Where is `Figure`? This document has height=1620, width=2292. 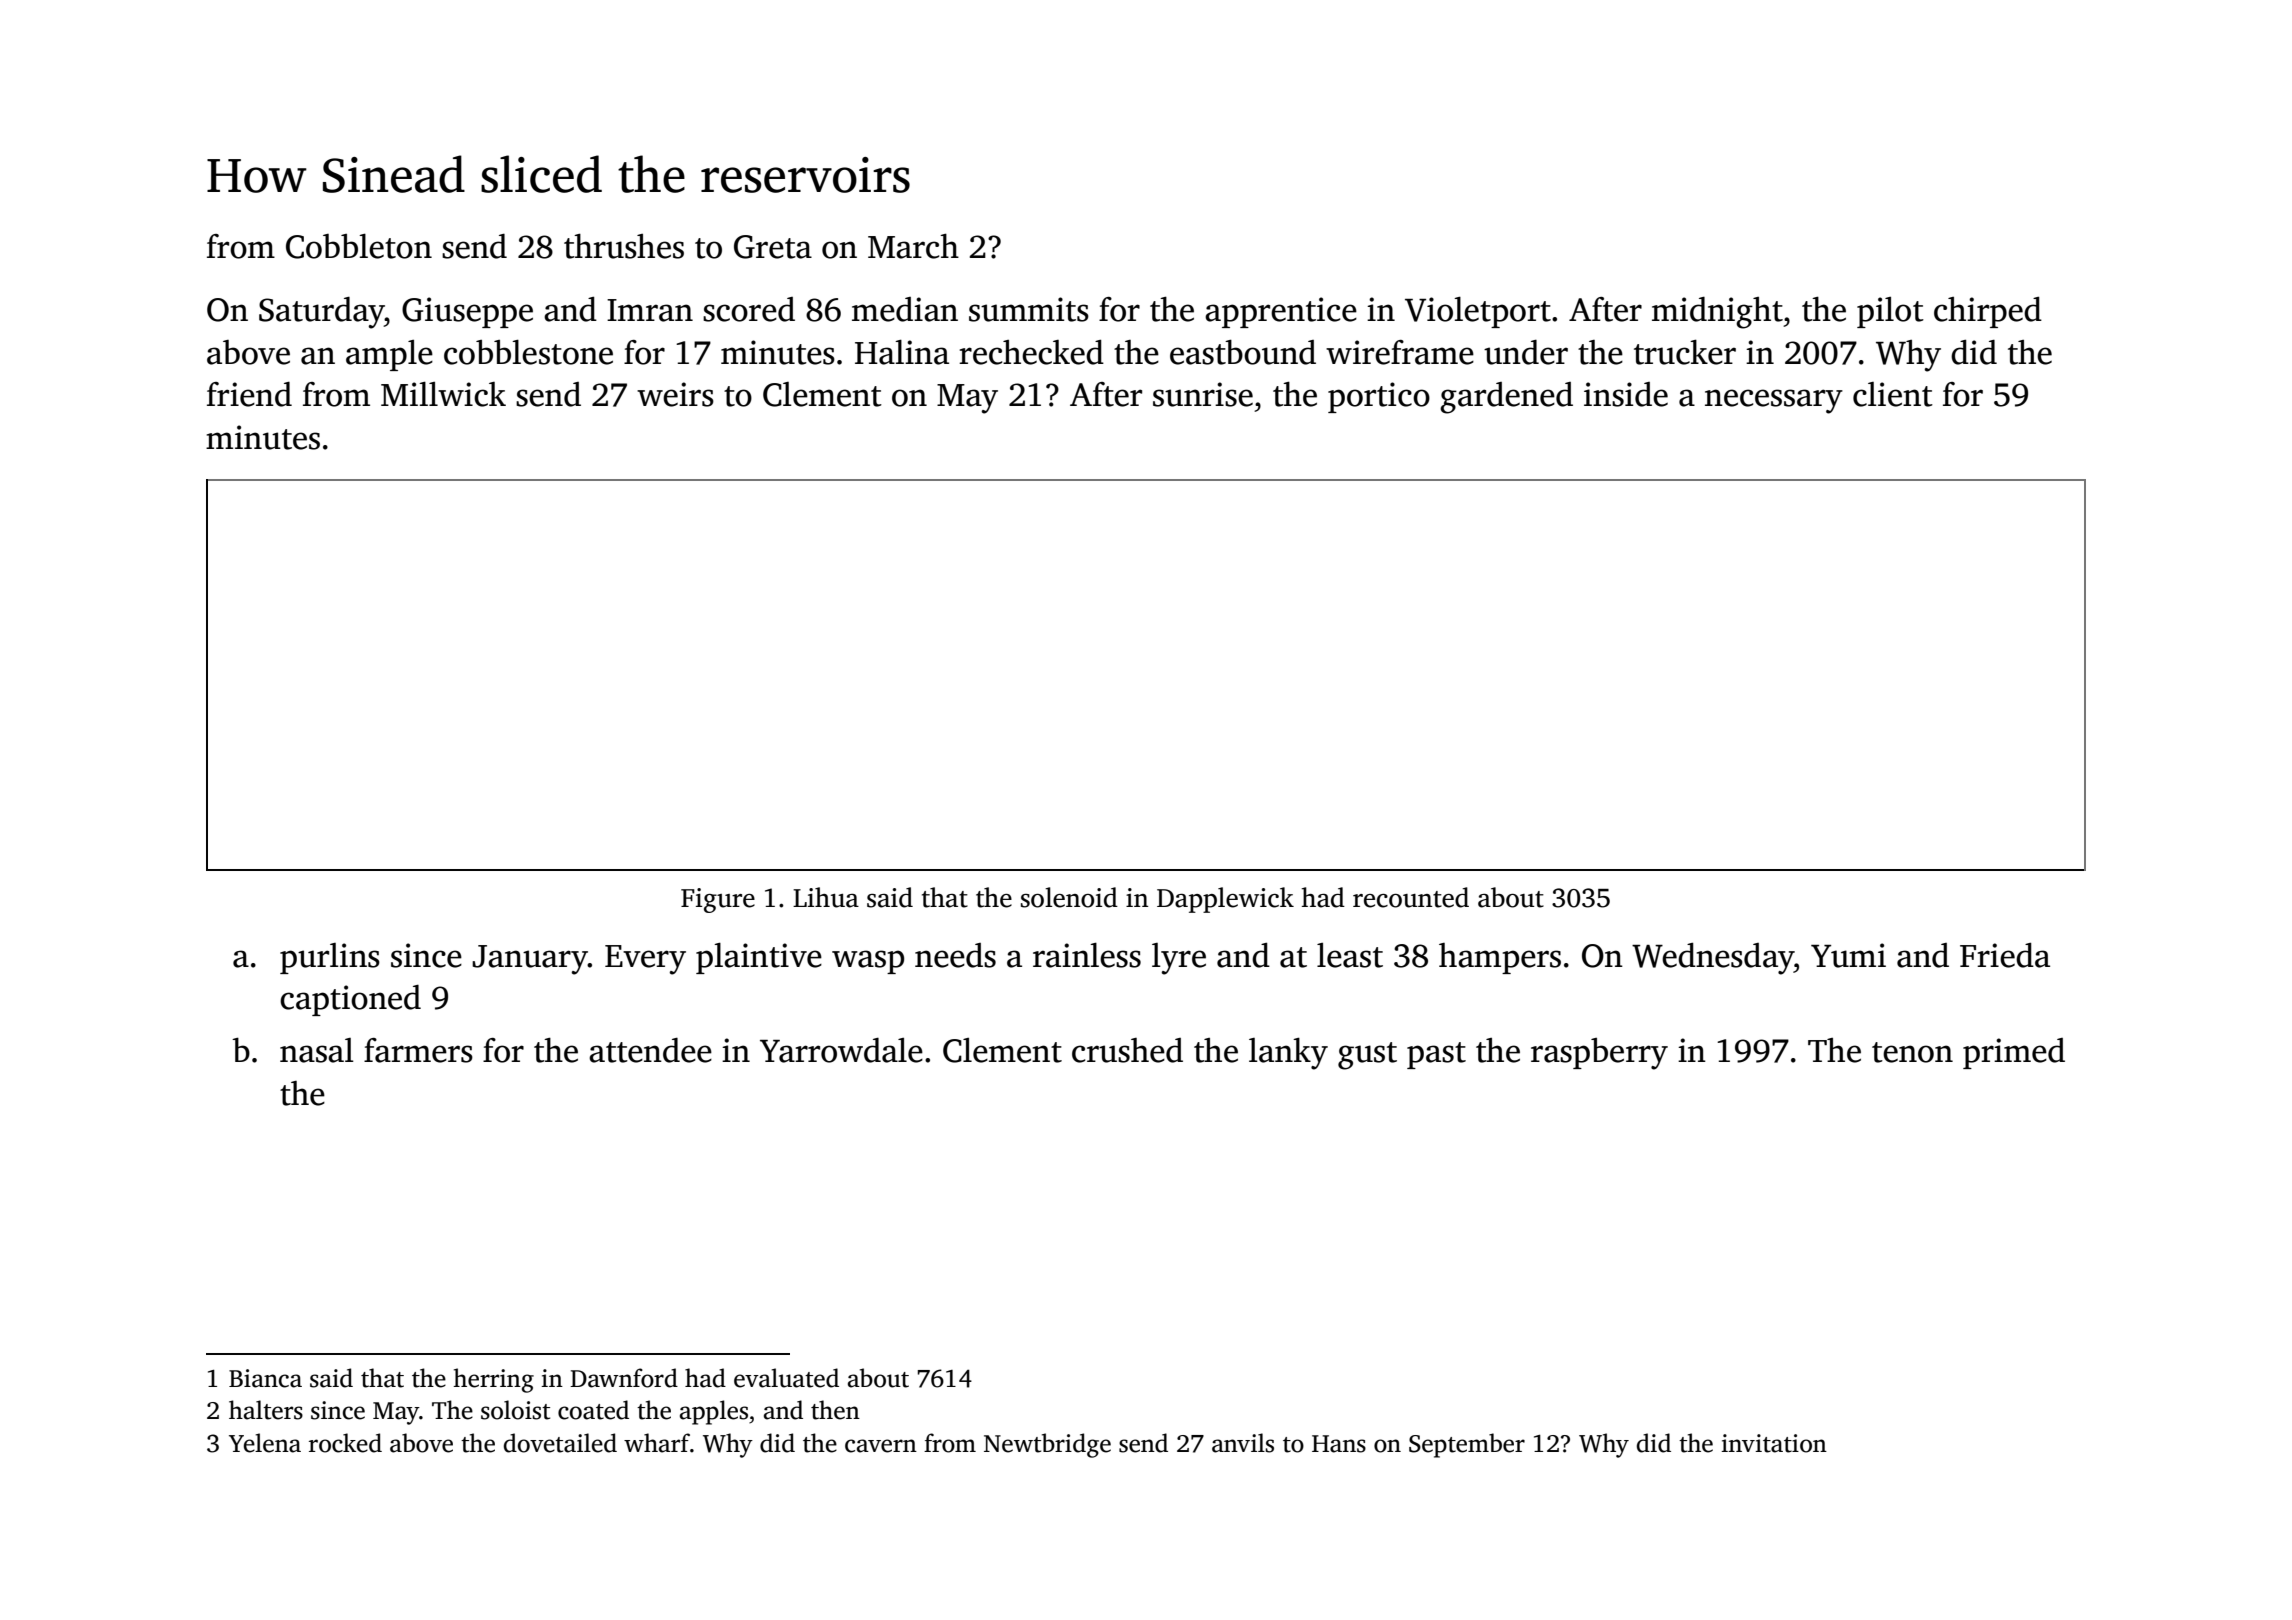 Figure is located at coordinates (718, 900).
